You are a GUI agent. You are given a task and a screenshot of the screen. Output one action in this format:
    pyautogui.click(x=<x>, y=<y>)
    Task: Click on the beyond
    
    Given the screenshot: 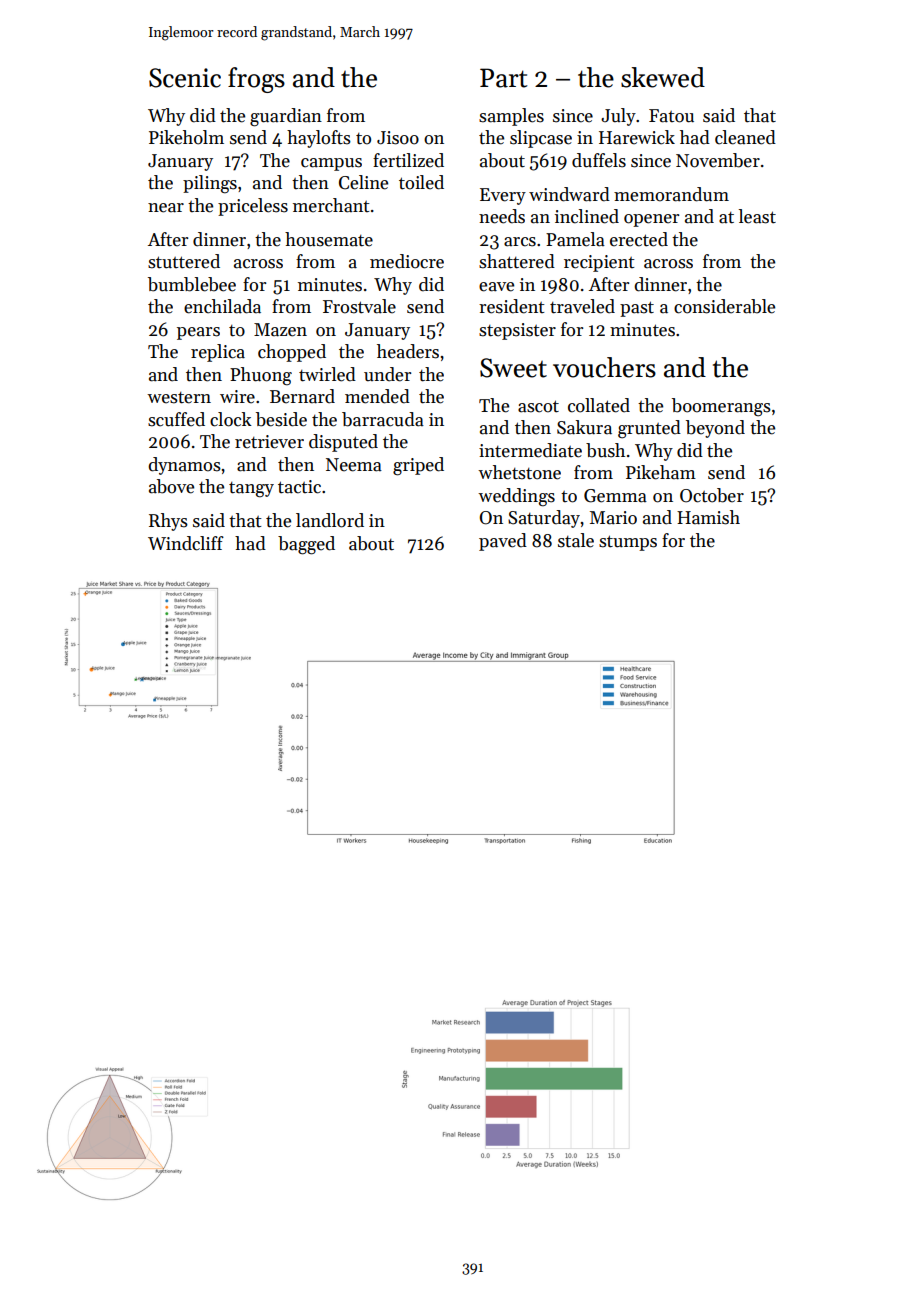 What is the action you would take?
    pyautogui.click(x=715, y=429)
